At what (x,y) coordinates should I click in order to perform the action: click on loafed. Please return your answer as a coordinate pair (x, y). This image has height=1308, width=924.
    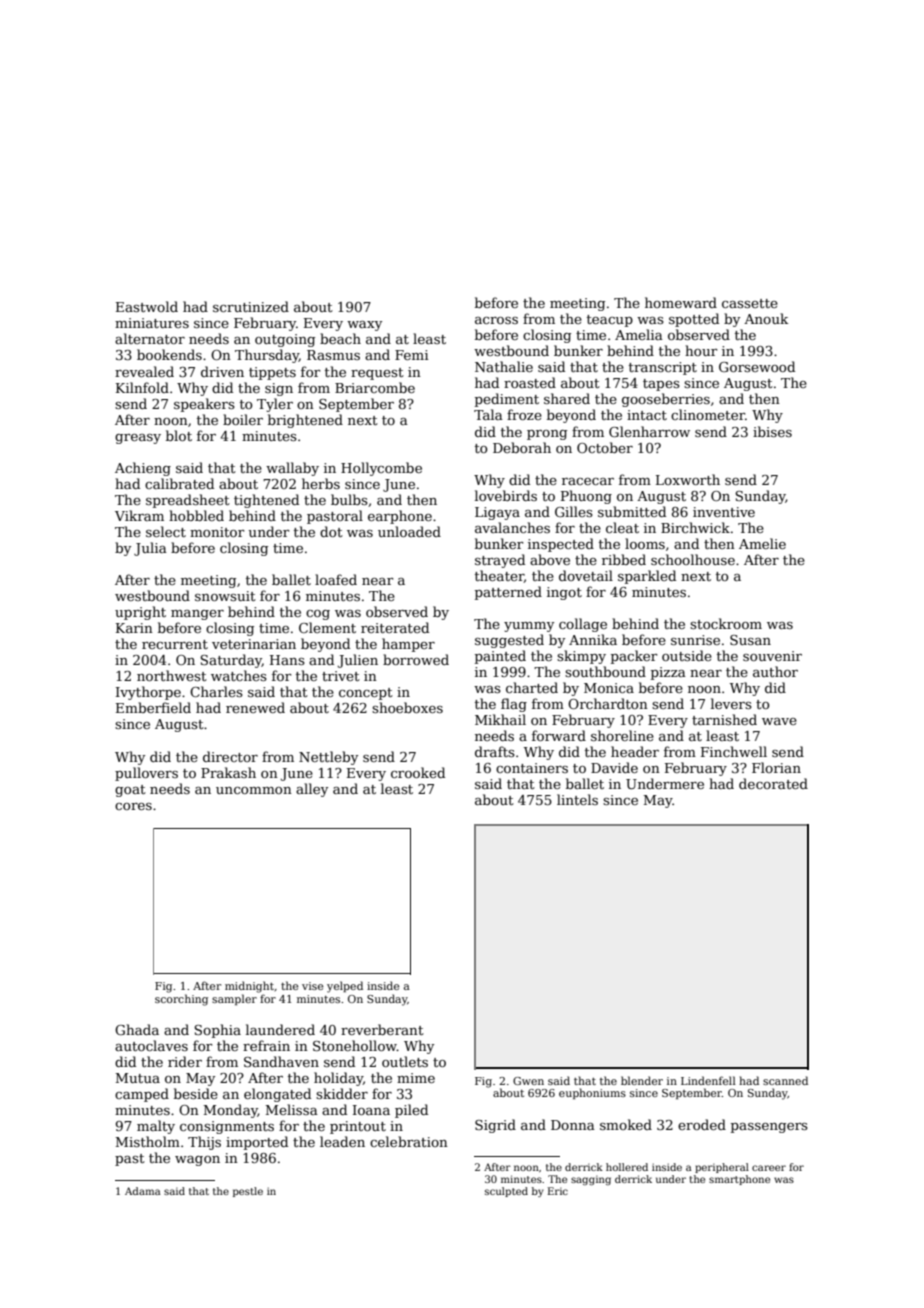
    Looking at the image, I should click on (336, 579).
